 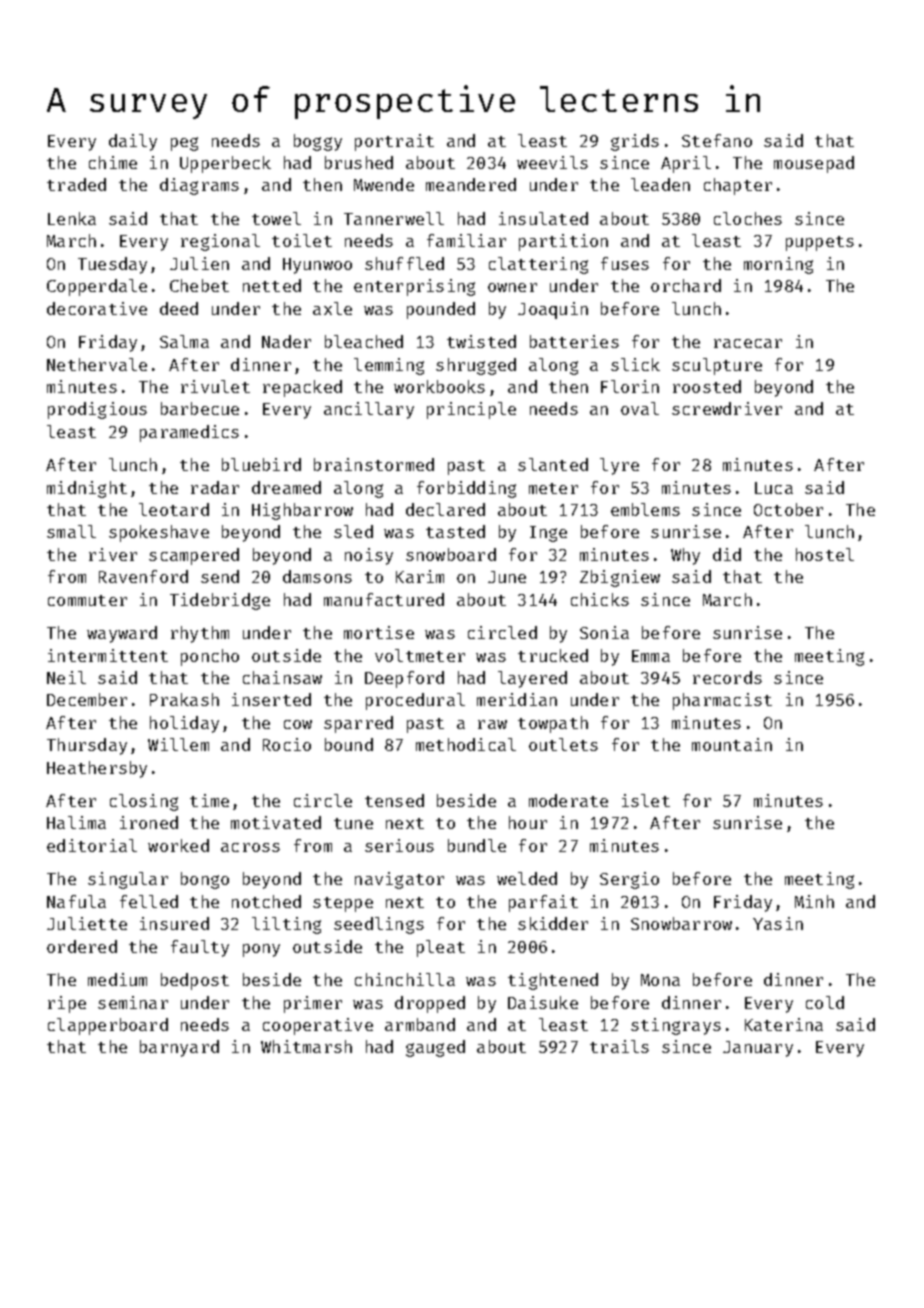 I want to click on puppets, so click(x=820, y=243).
